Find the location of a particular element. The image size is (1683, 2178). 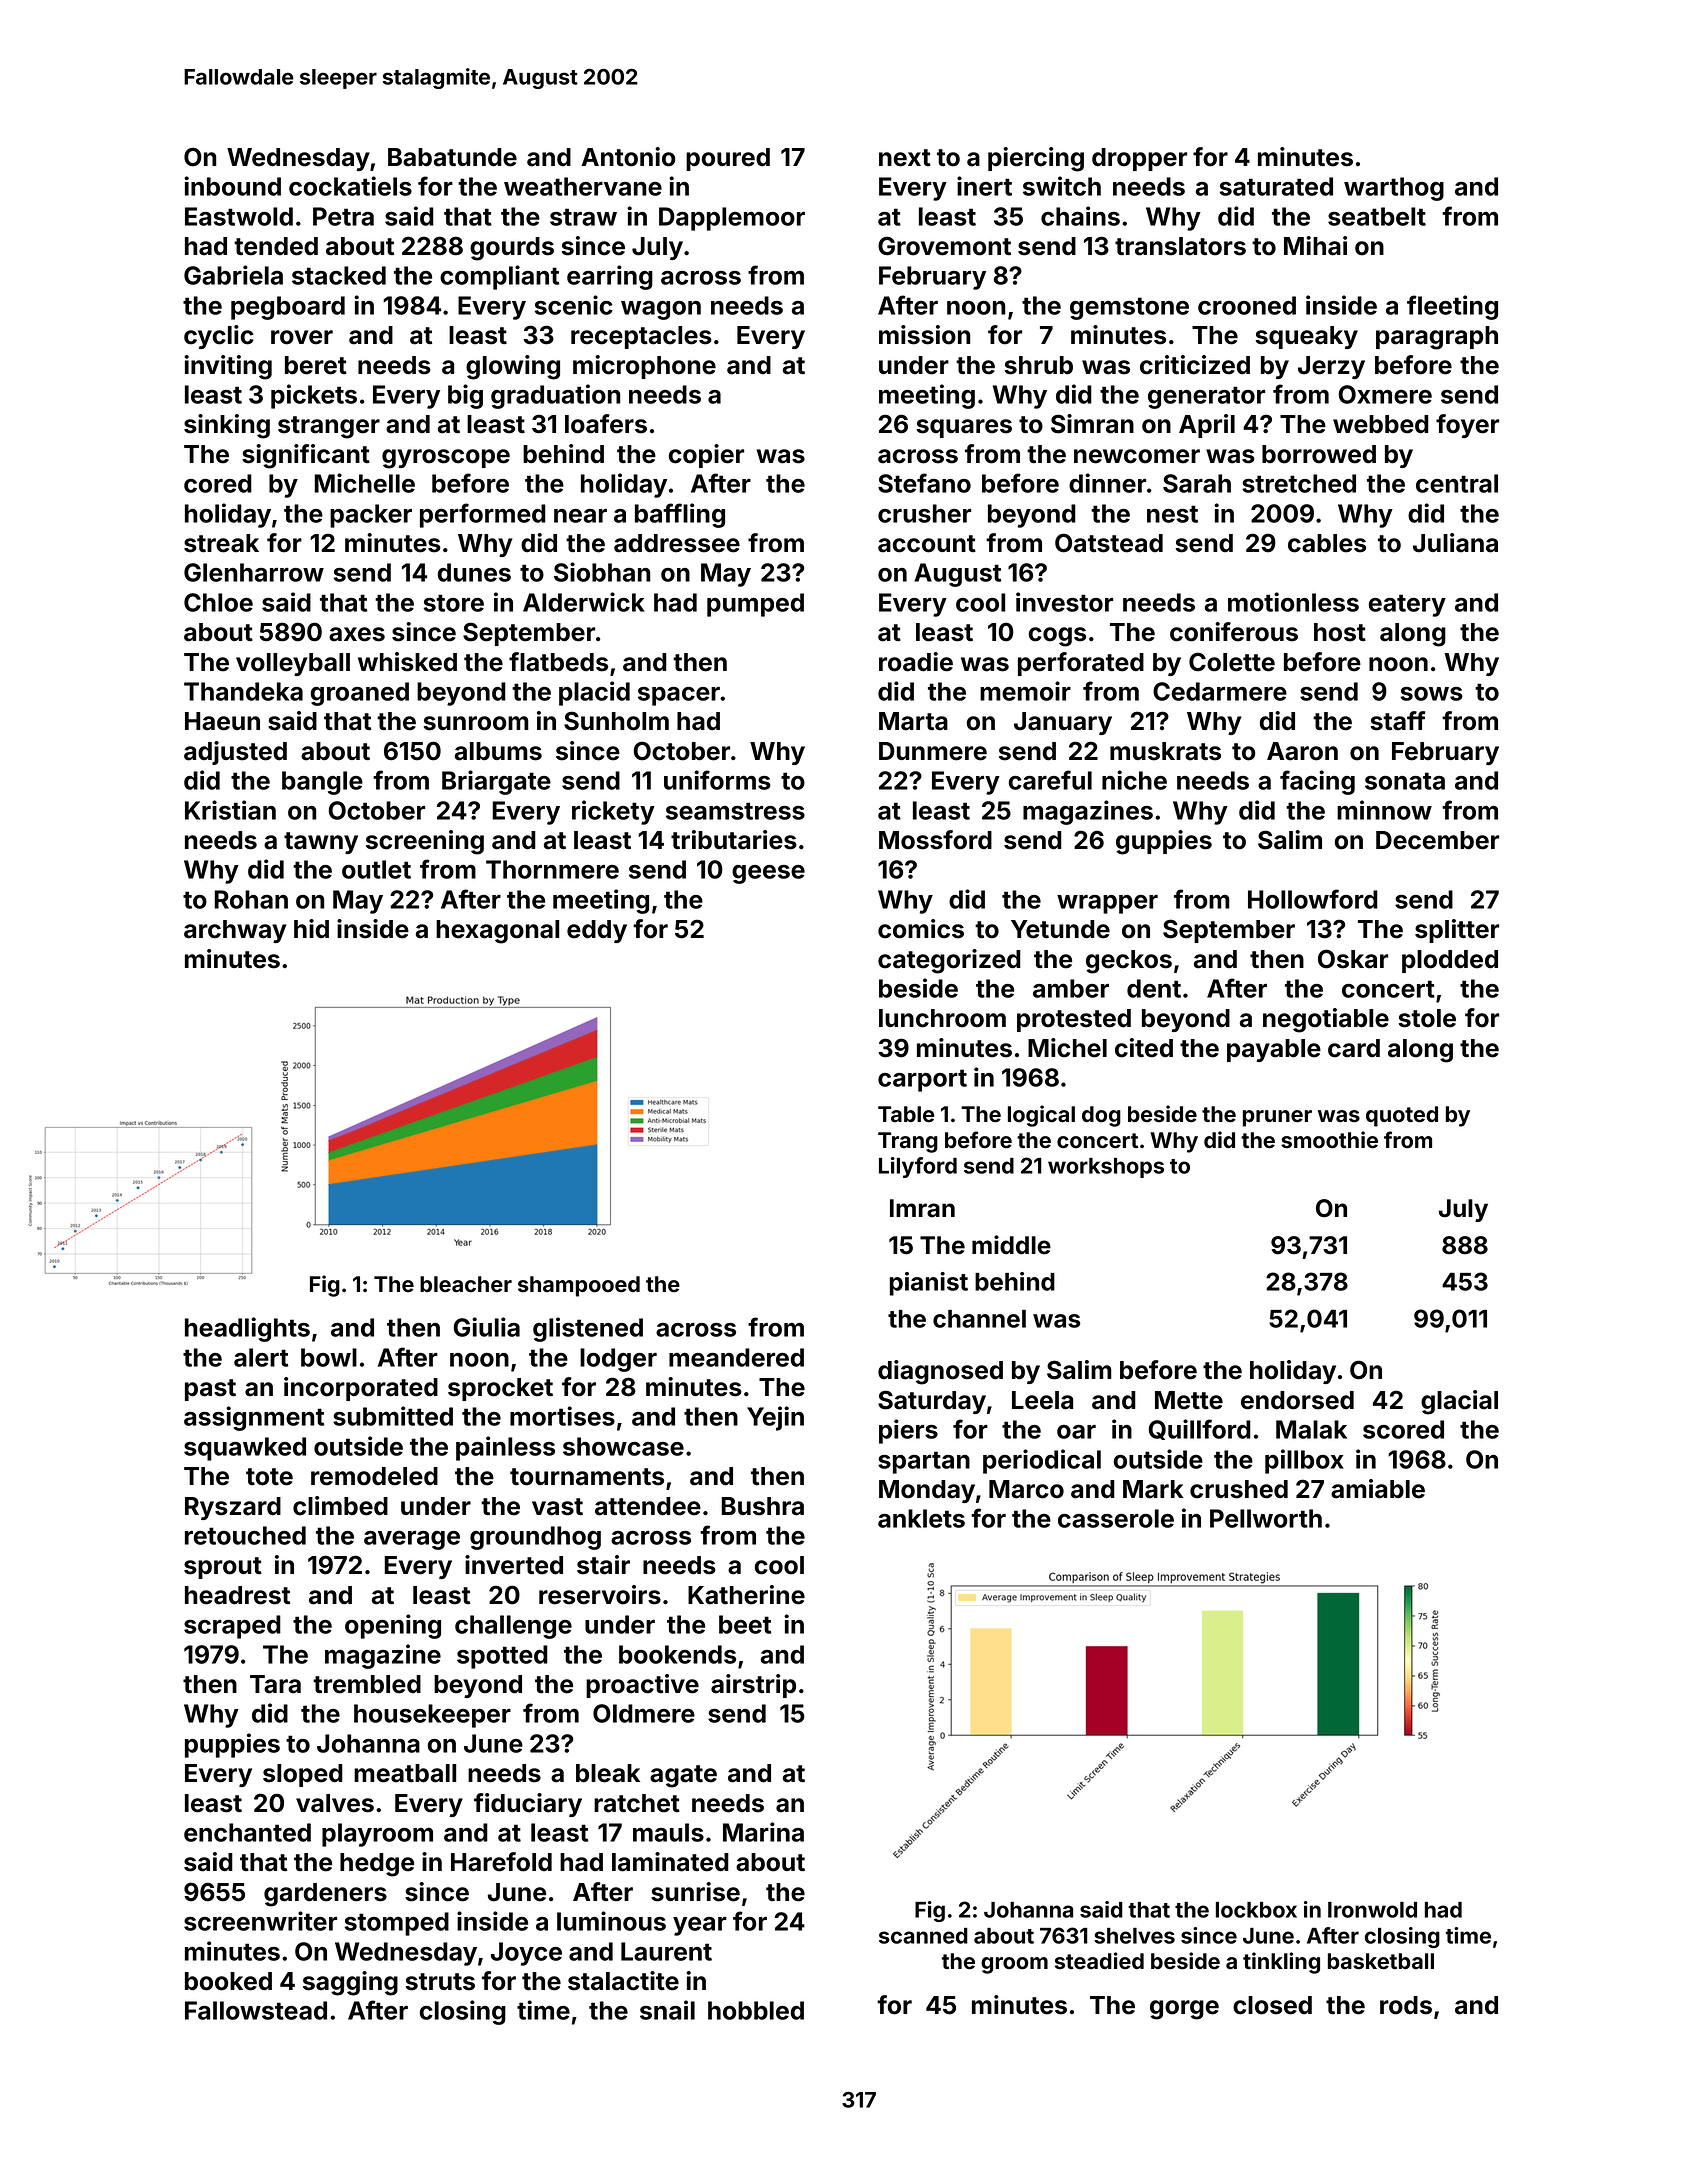

playroom is located at coordinates (377, 1835).
